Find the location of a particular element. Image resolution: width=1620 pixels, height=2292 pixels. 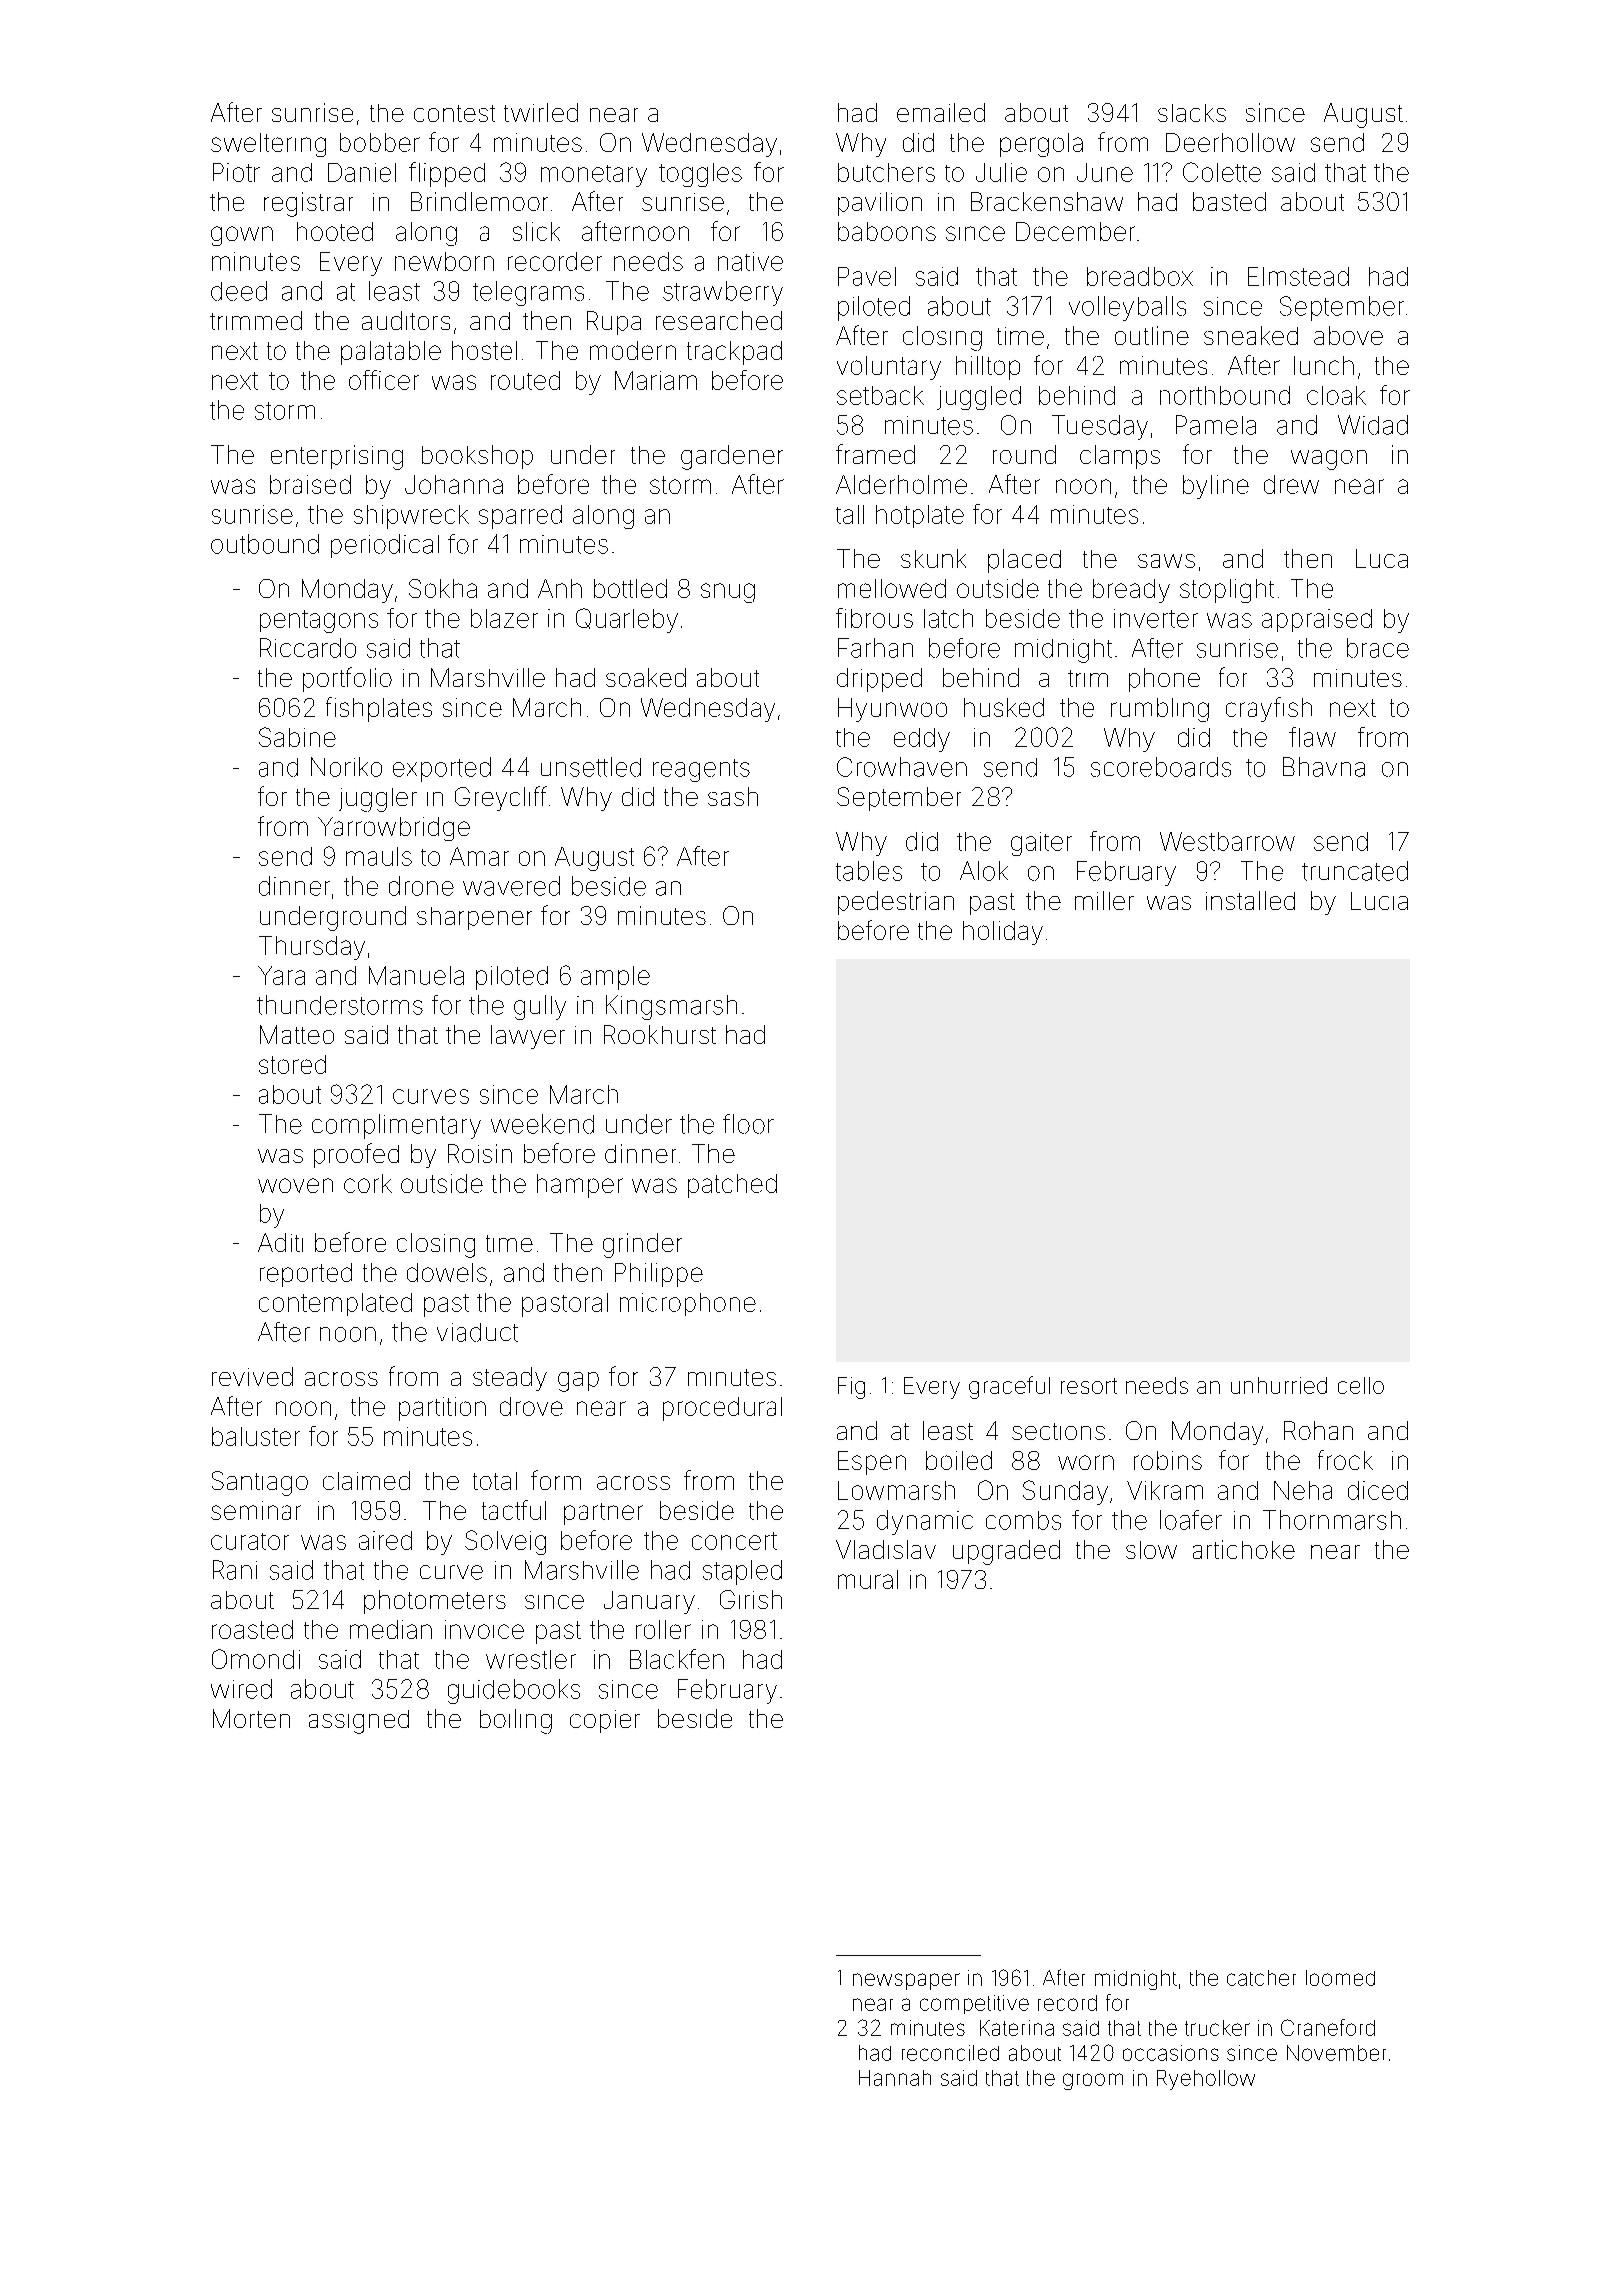

lawyer is located at coordinates (528, 1037).
